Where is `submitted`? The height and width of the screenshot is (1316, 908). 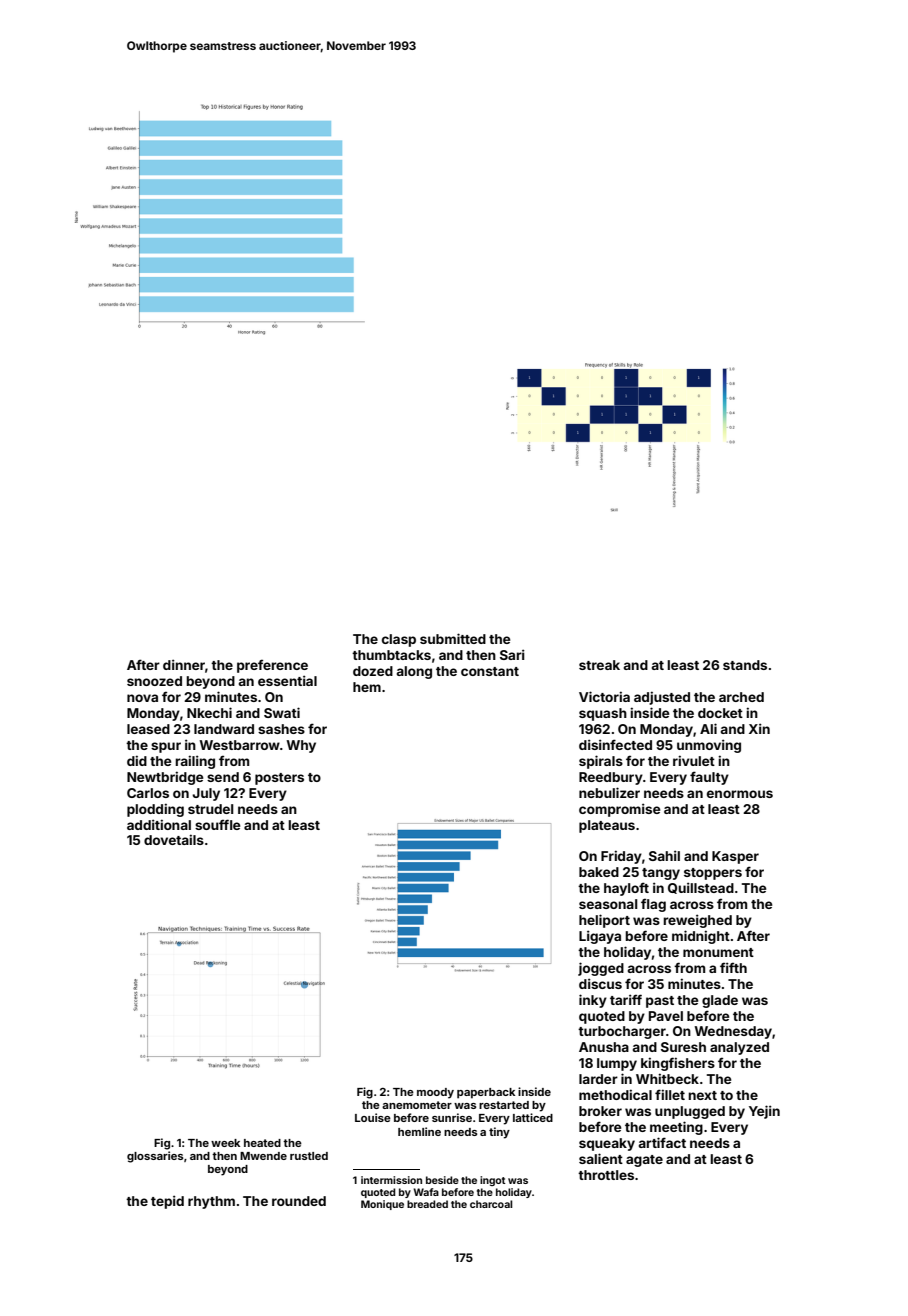
submitted is located at coordinates (453, 638).
